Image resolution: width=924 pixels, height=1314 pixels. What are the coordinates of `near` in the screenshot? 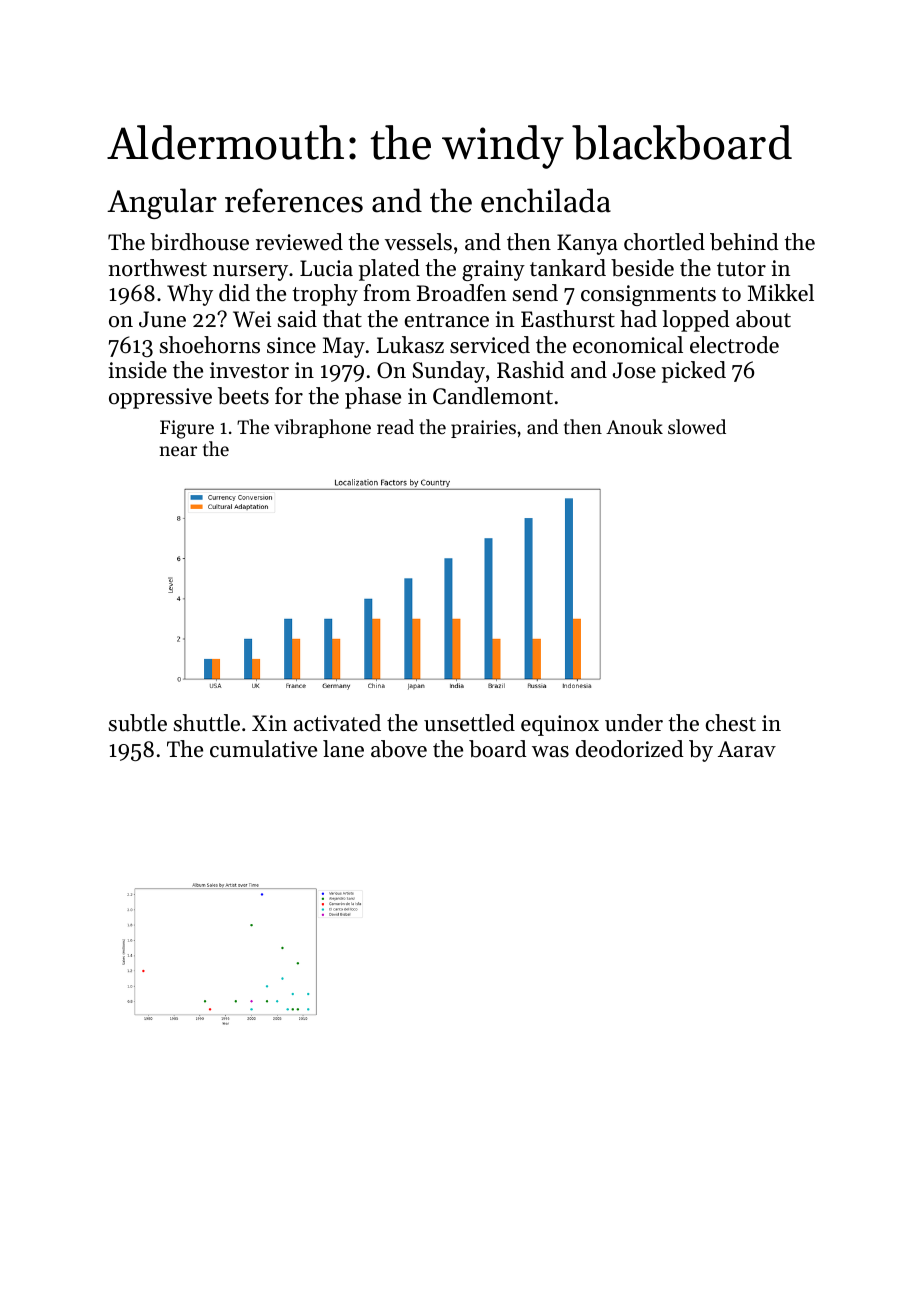 It's located at (178, 451).
